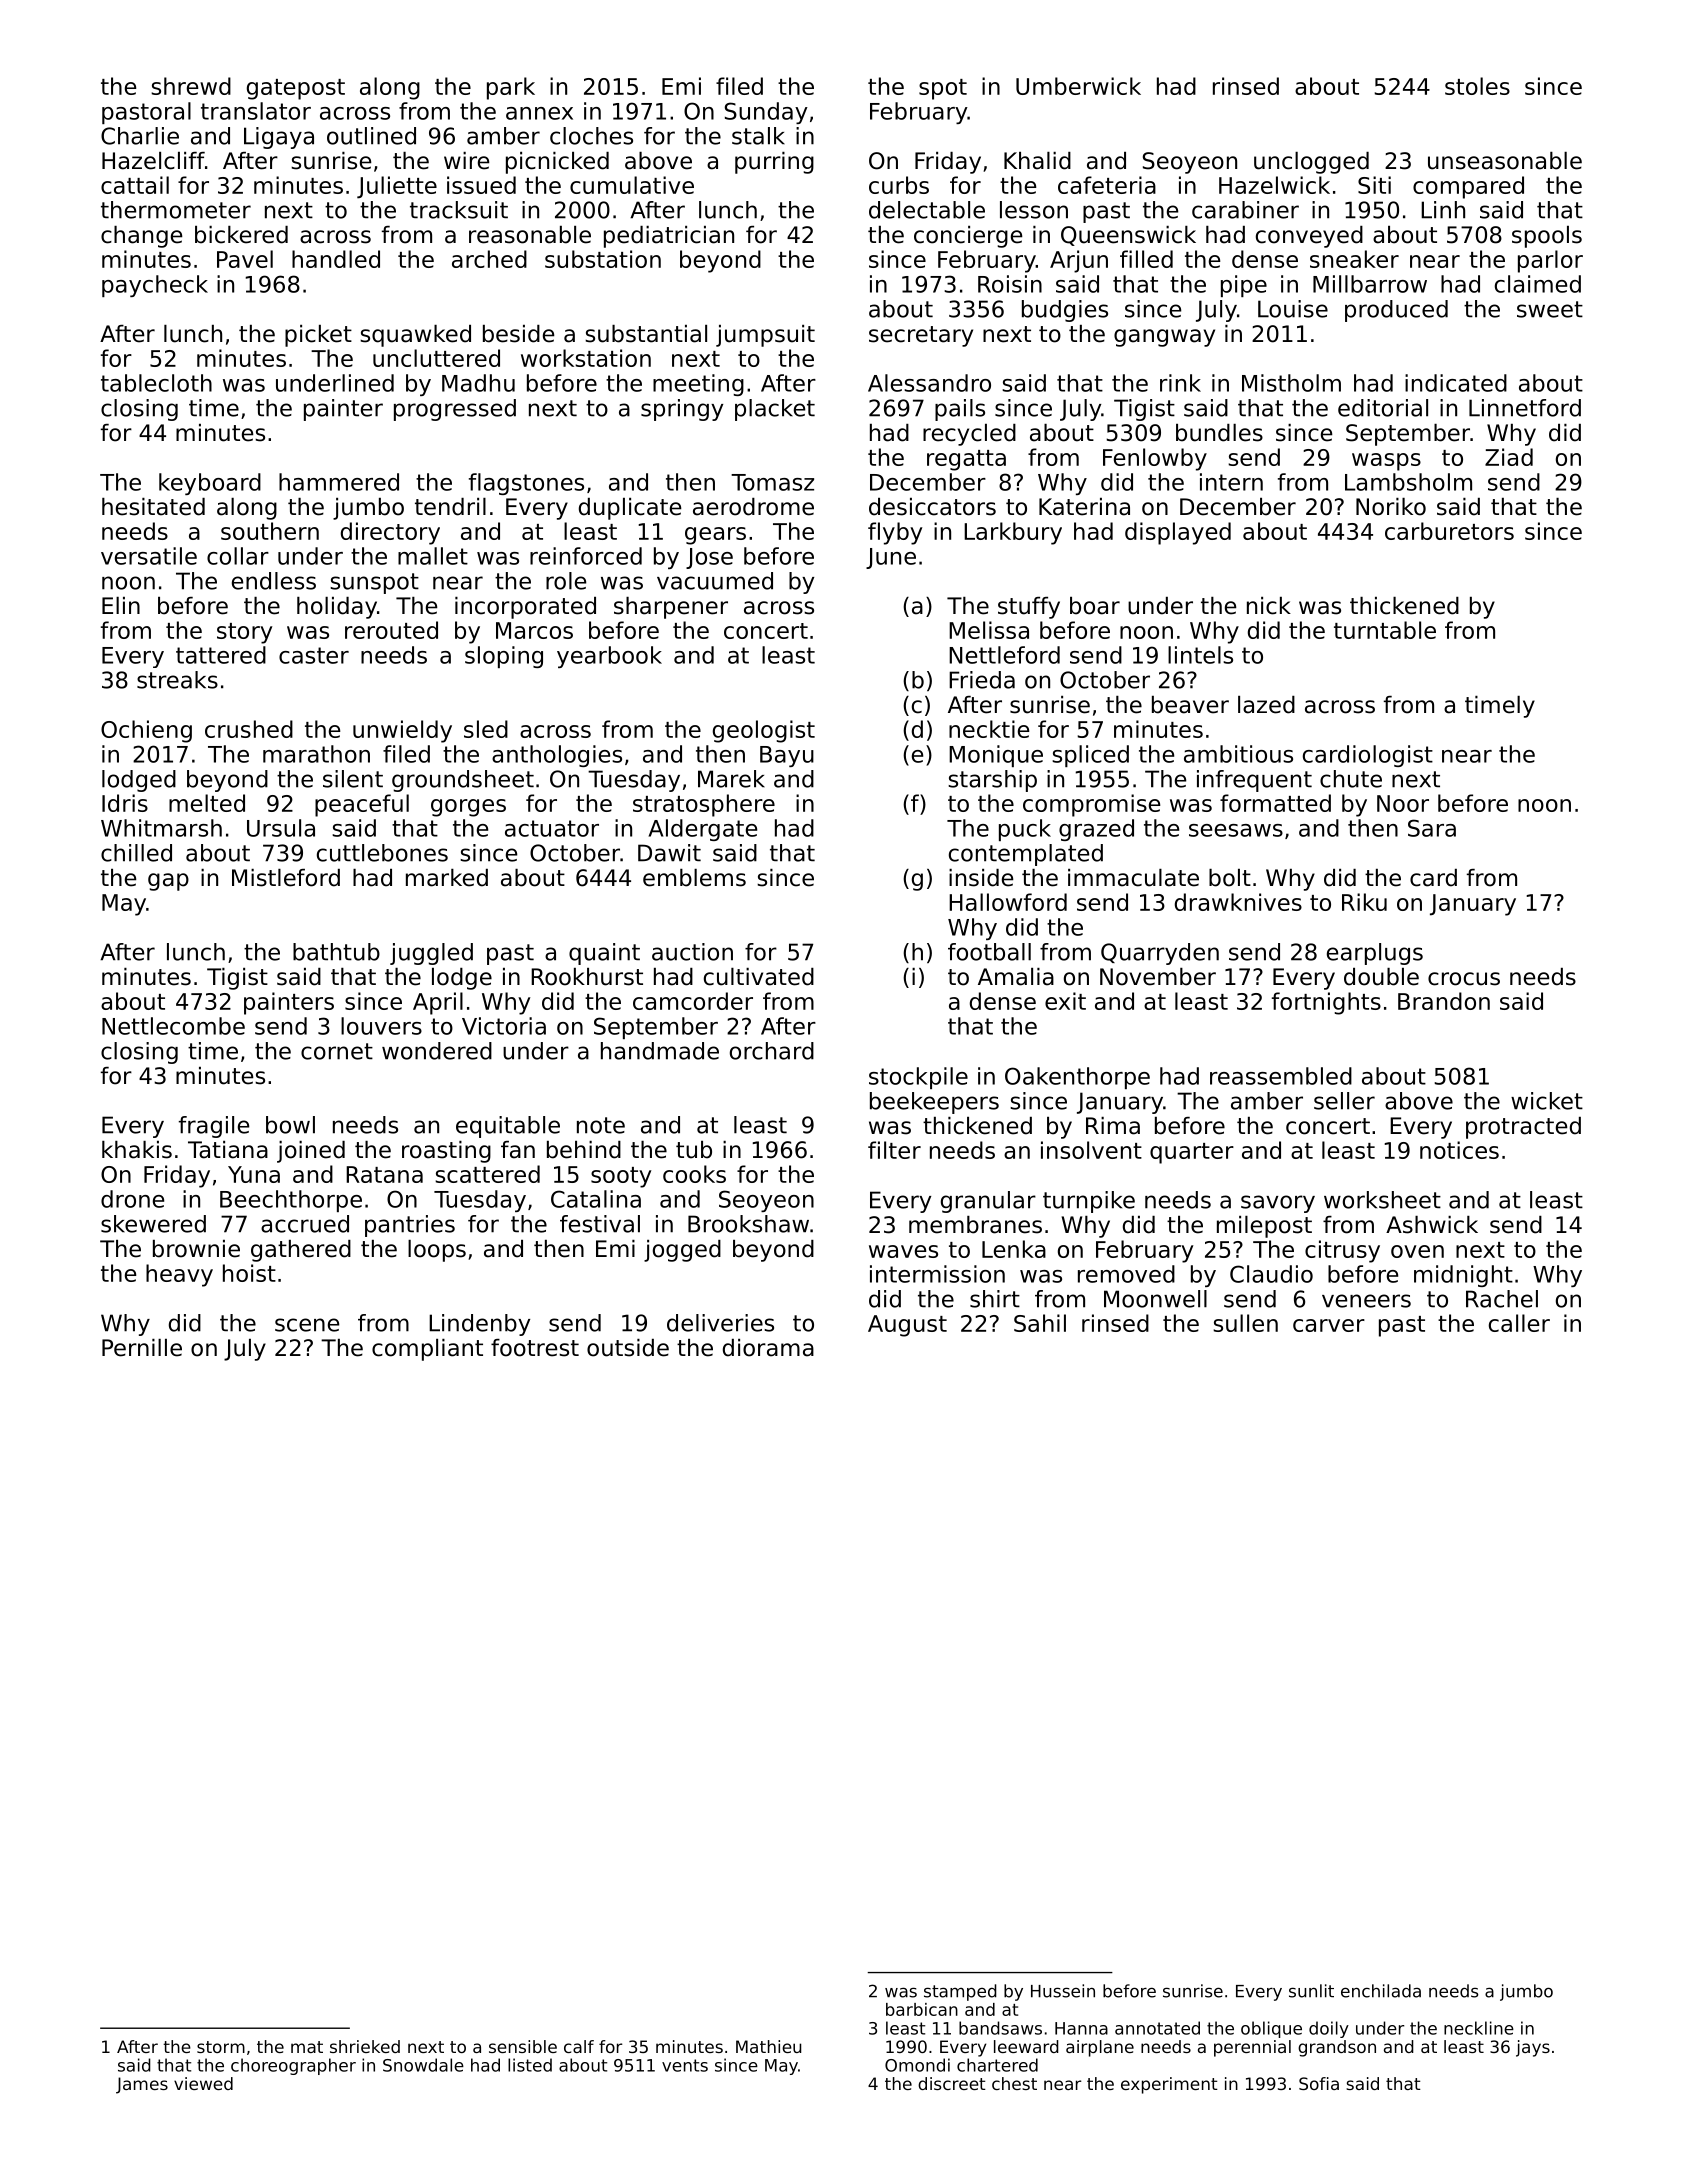 The height and width of the screenshot is (2178, 1683). I want to click on gatepost, so click(296, 89).
